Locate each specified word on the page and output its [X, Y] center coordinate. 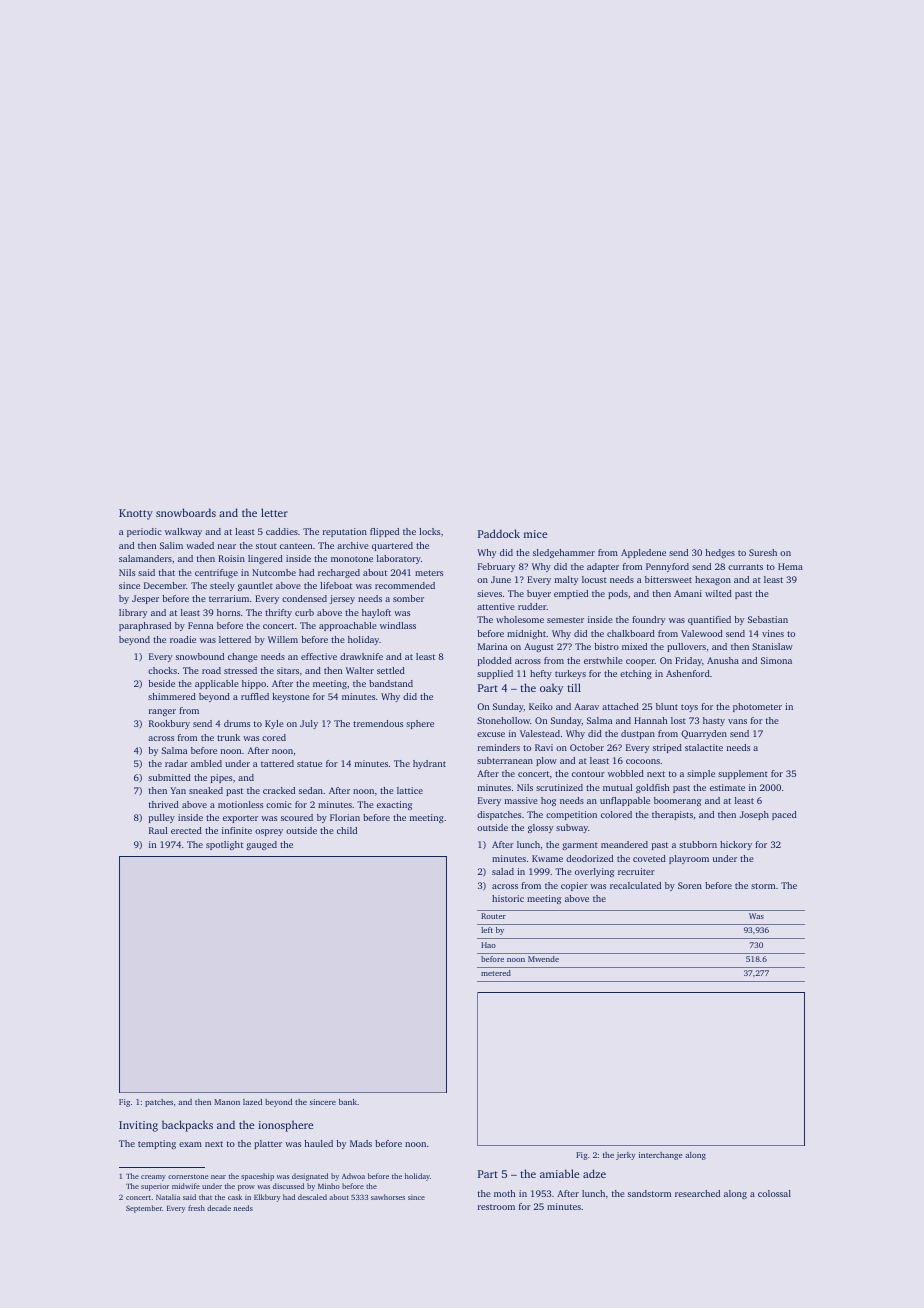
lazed [252, 1102]
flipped [384, 532]
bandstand [391, 683]
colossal [774, 1193]
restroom [496, 1207]
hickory [736, 845]
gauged [261, 845]
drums [237, 723]
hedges [720, 553]
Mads [361, 1143]
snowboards [186, 512]
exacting [394, 805]
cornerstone [188, 1176]
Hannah [650, 720]
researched [697, 1193]
